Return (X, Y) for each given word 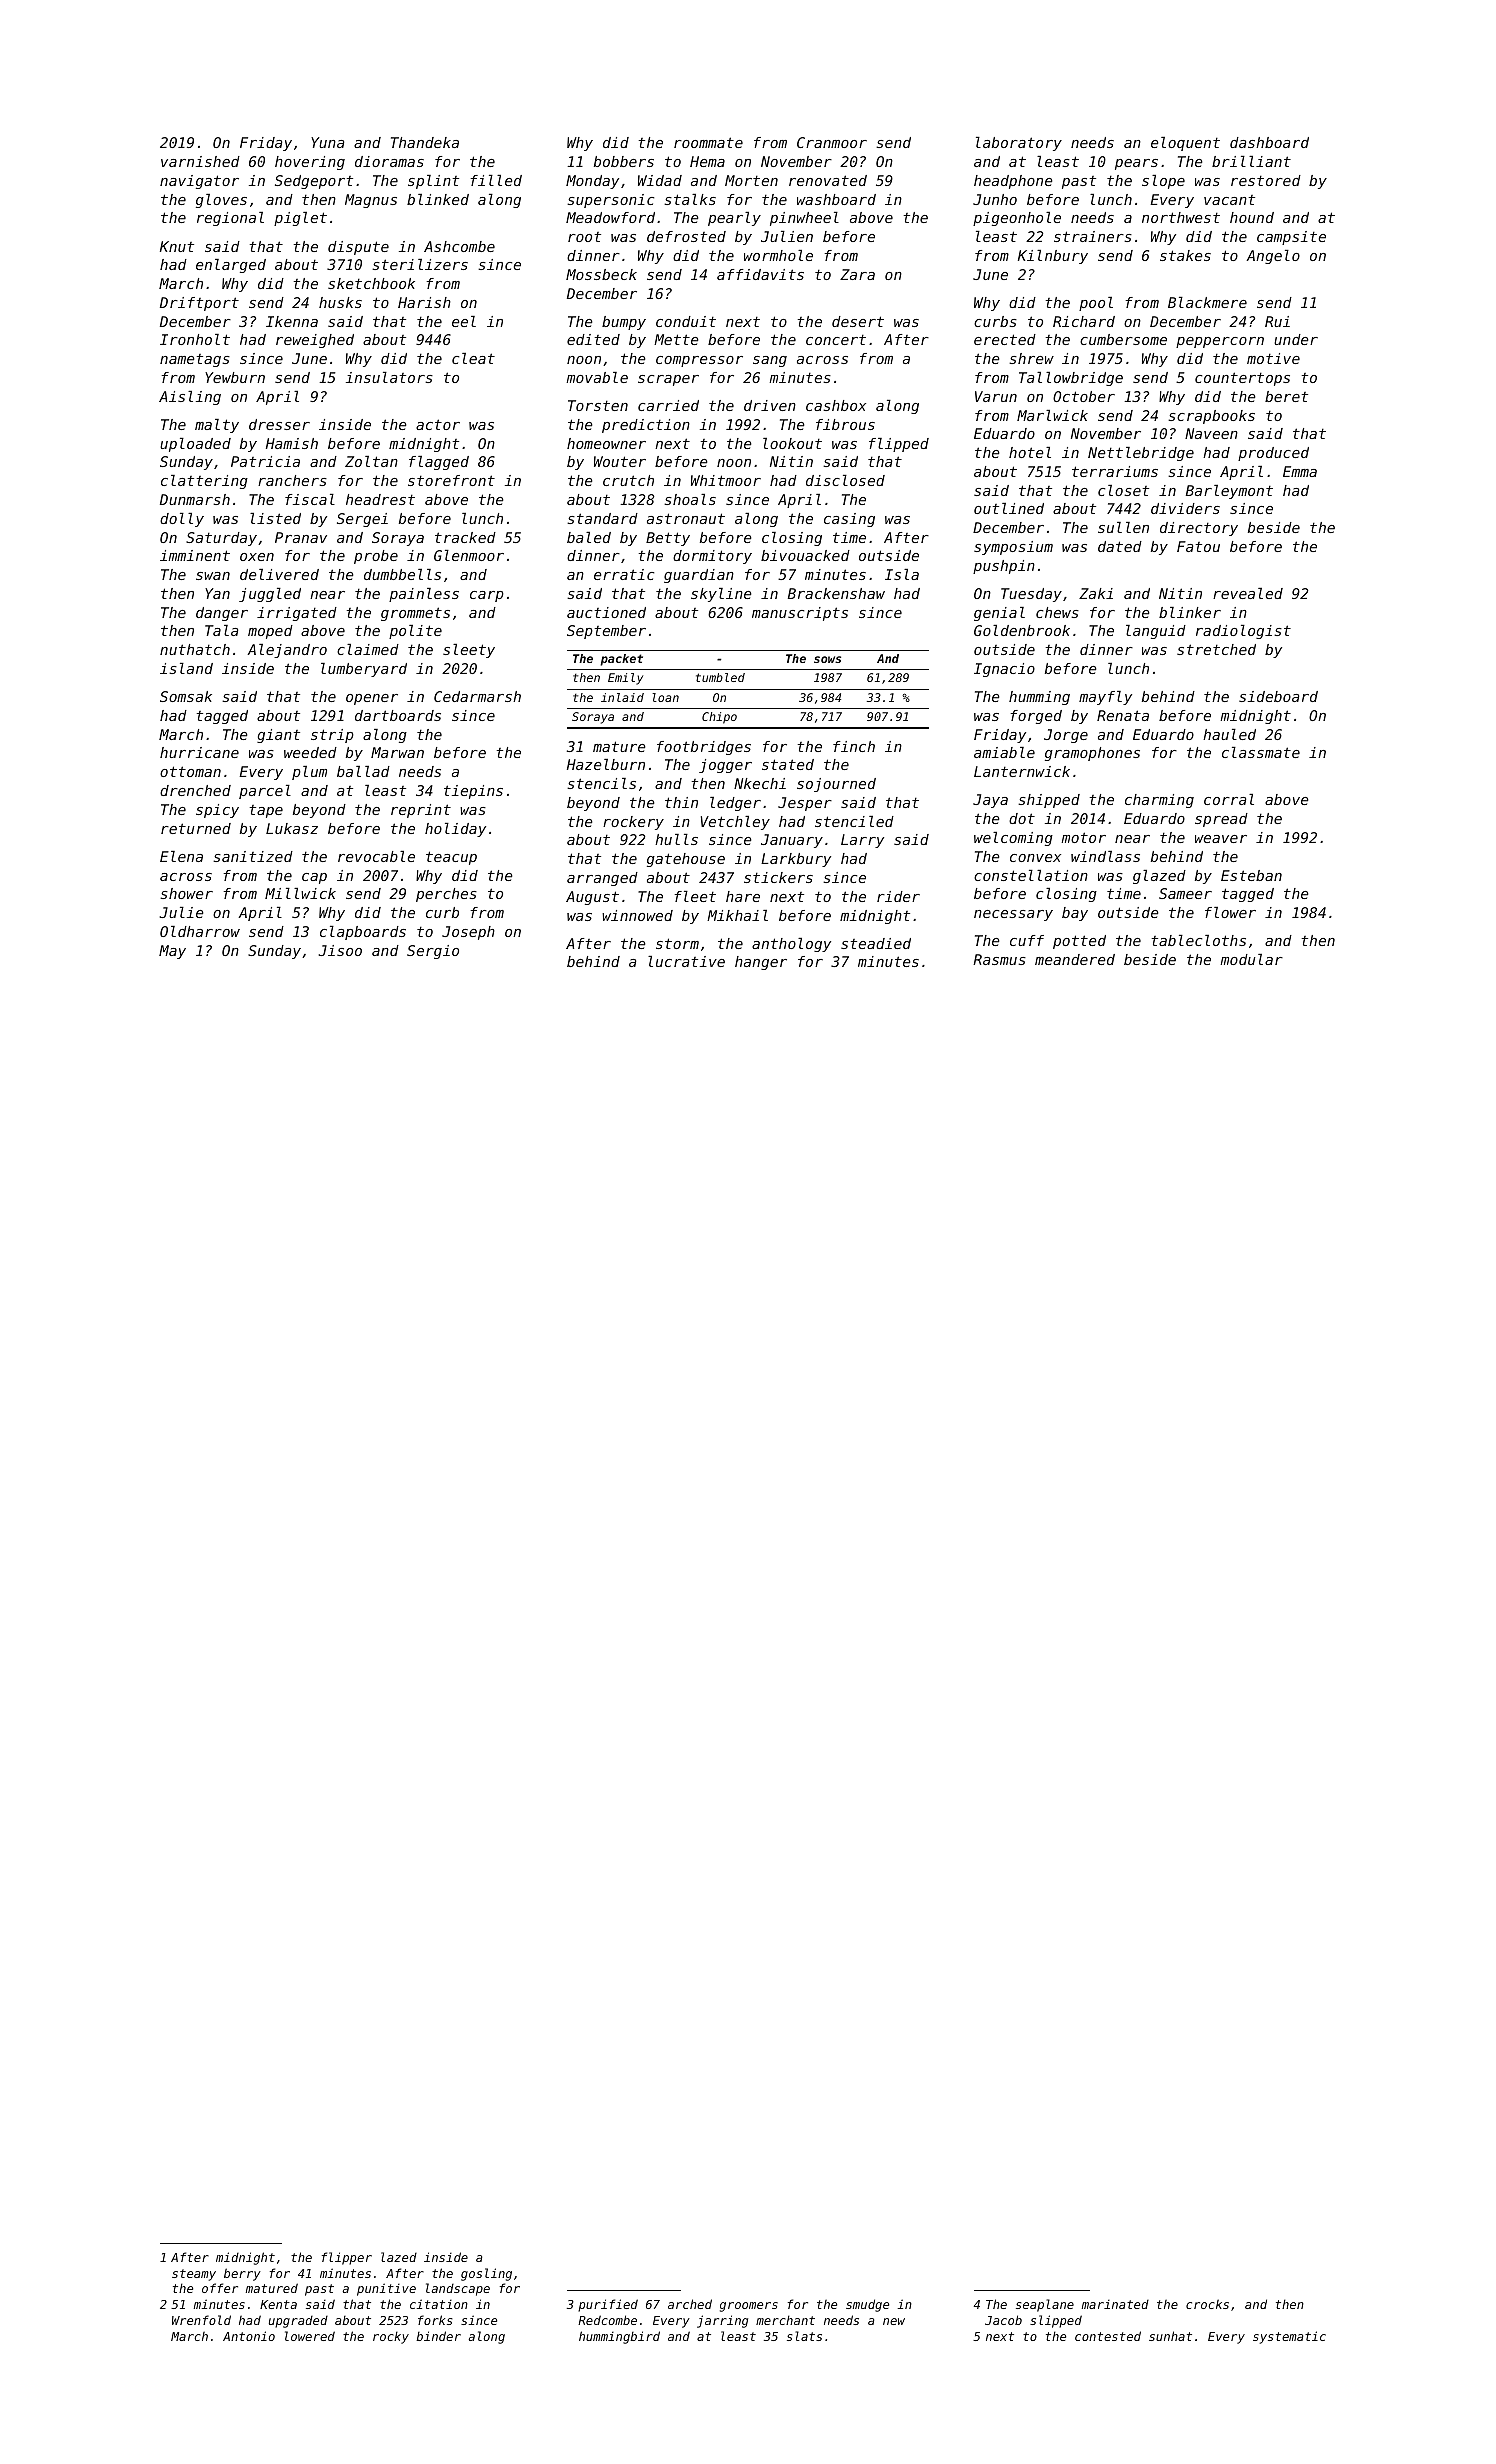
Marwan (397, 752)
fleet (695, 896)
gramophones (1092, 754)
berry (242, 2274)
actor (438, 424)
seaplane (1045, 2305)
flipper (347, 2258)
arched (690, 2304)
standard (602, 518)
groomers (749, 2307)
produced (1273, 454)
